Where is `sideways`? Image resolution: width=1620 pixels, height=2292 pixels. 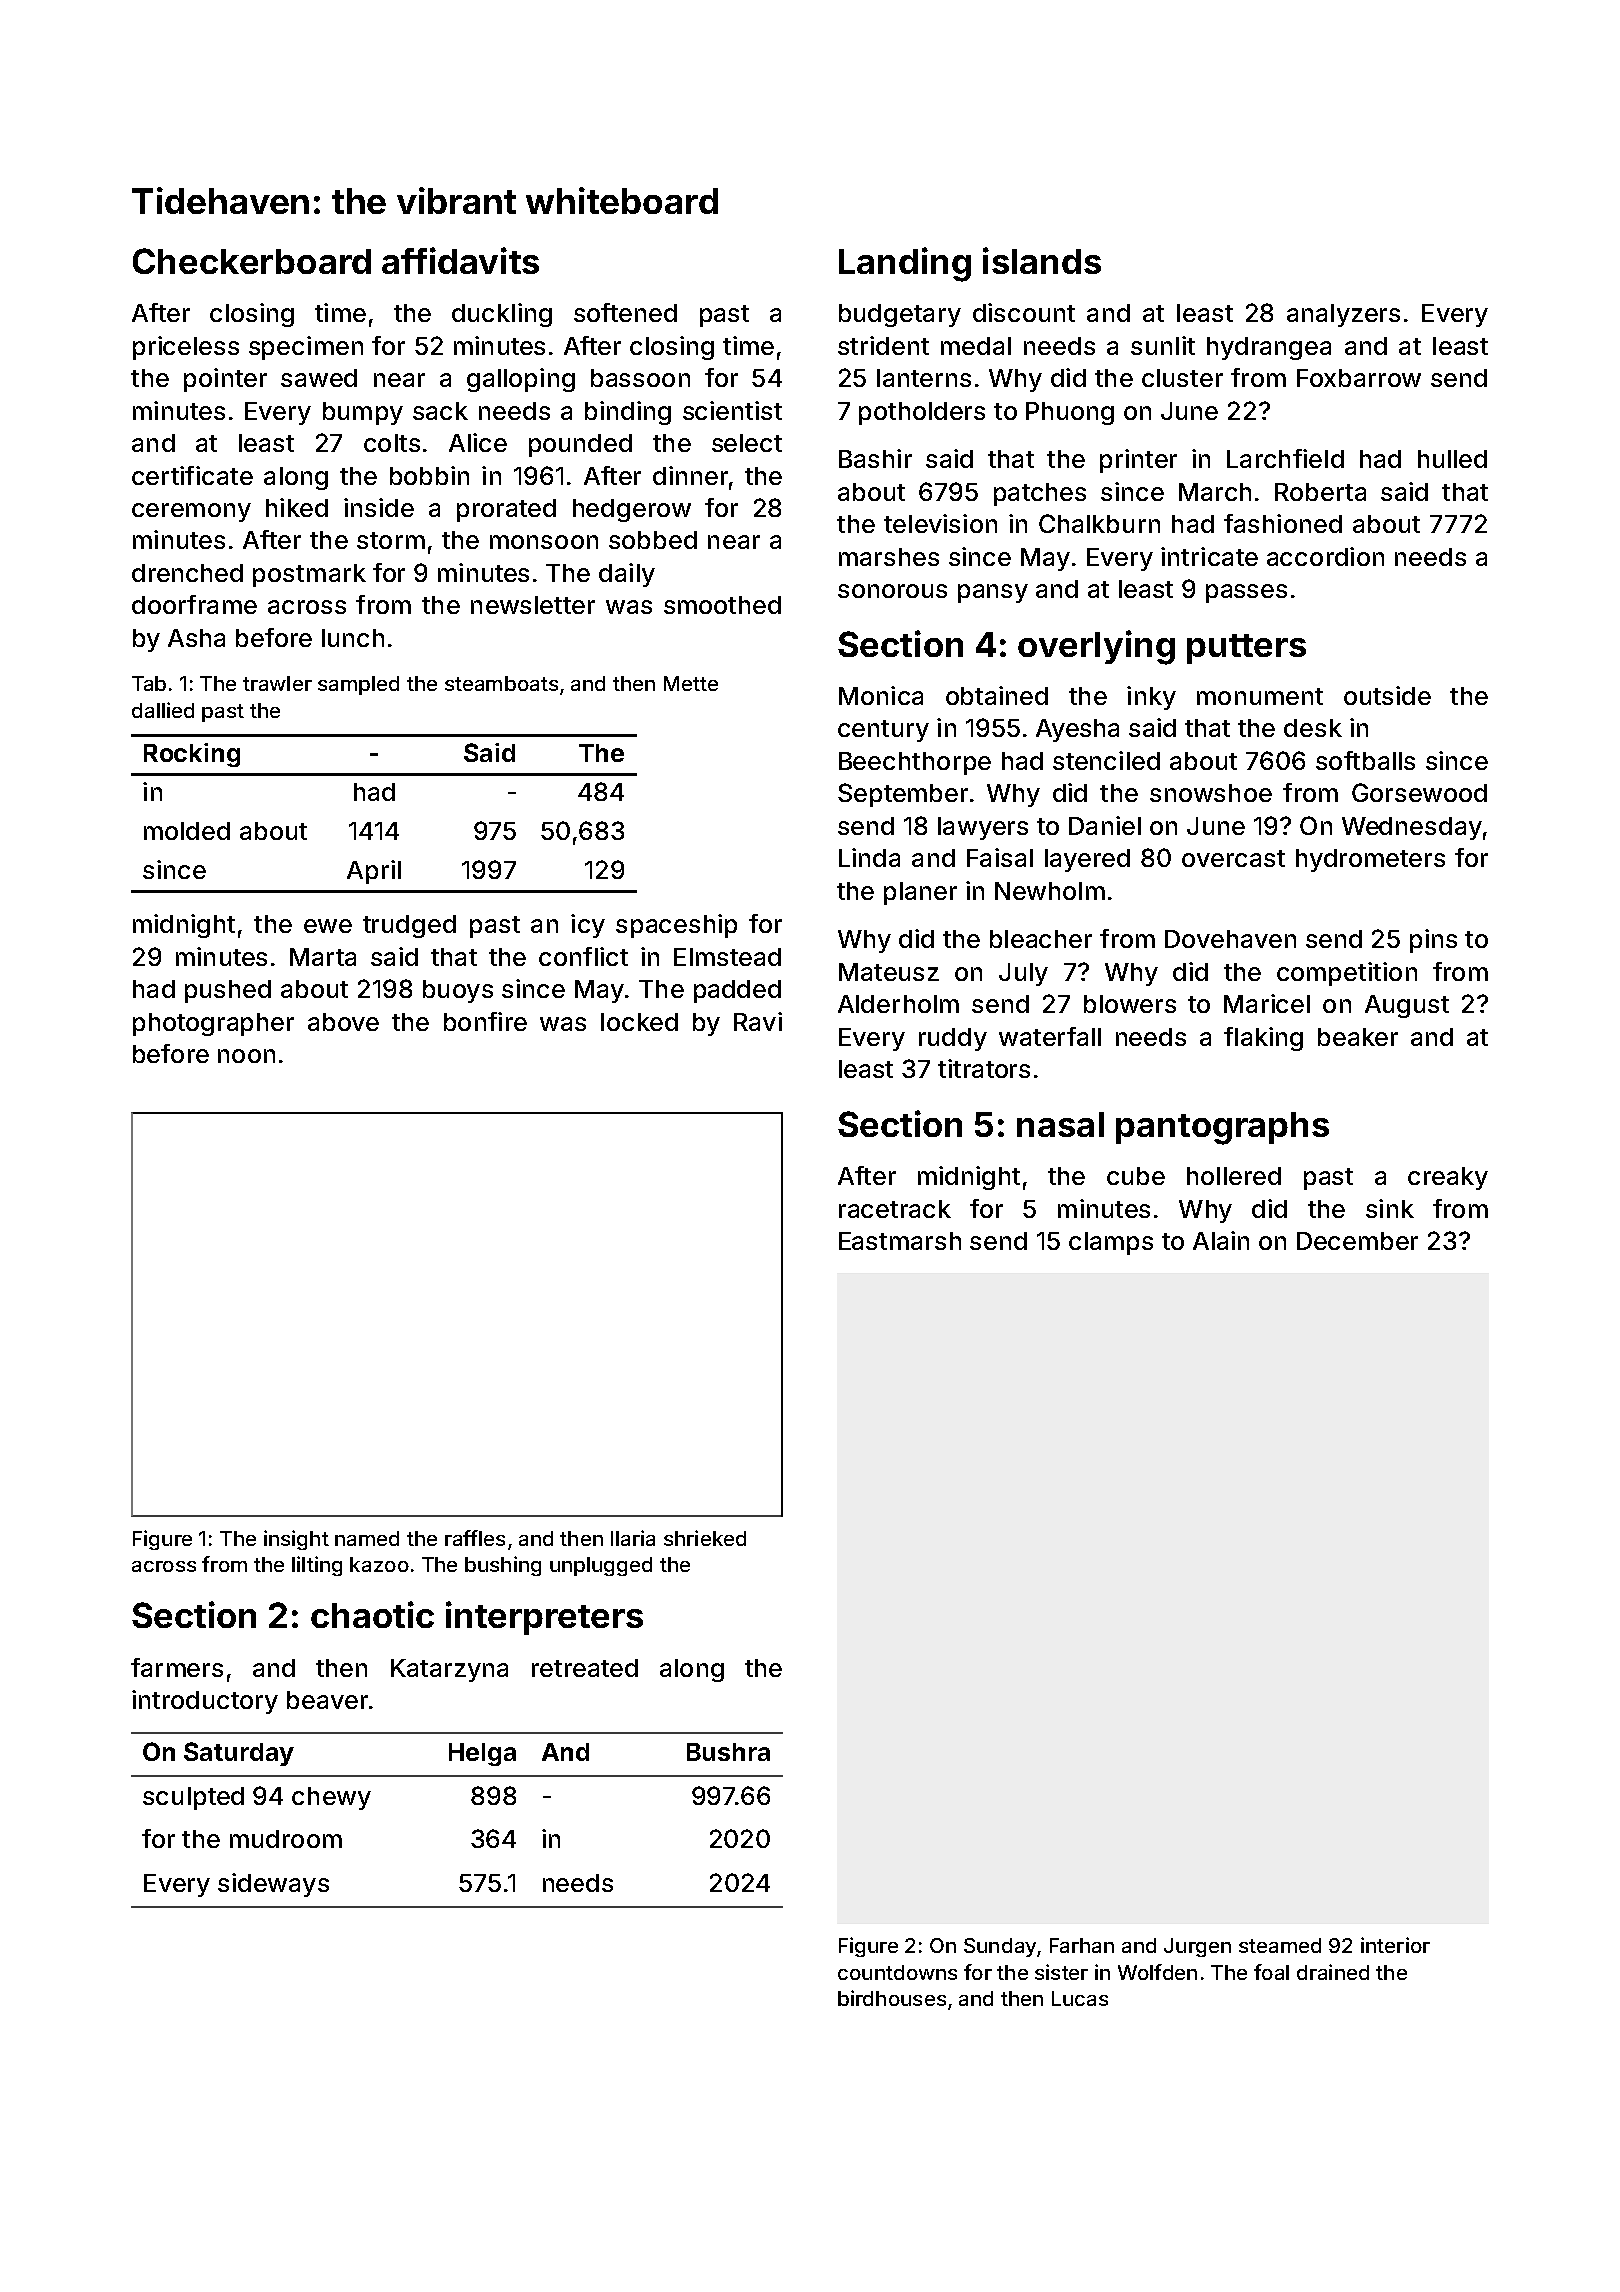
sideways is located at coordinates (273, 1885).
